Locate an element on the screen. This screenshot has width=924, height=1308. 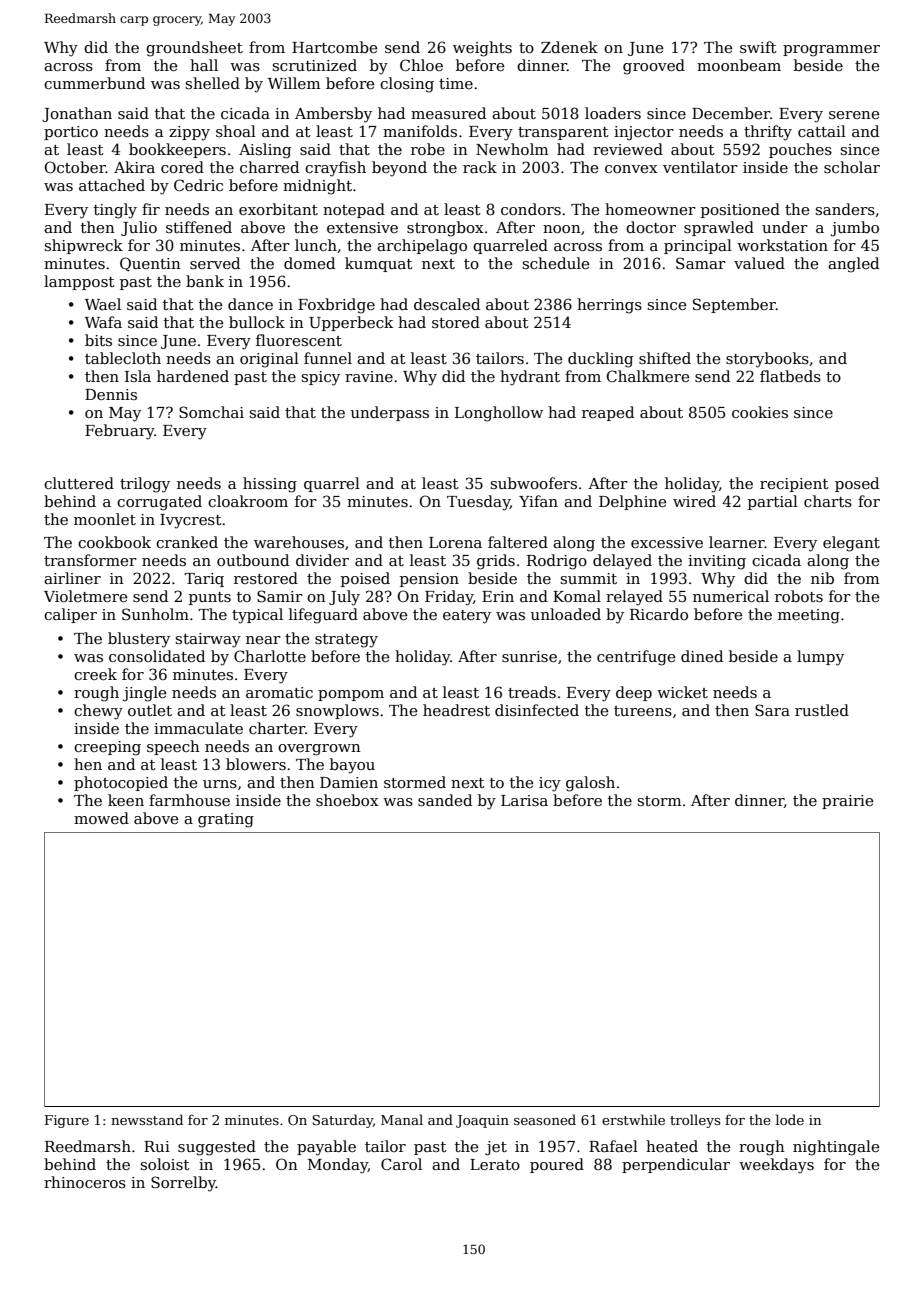
elegant is located at coordinates (851, 544).
